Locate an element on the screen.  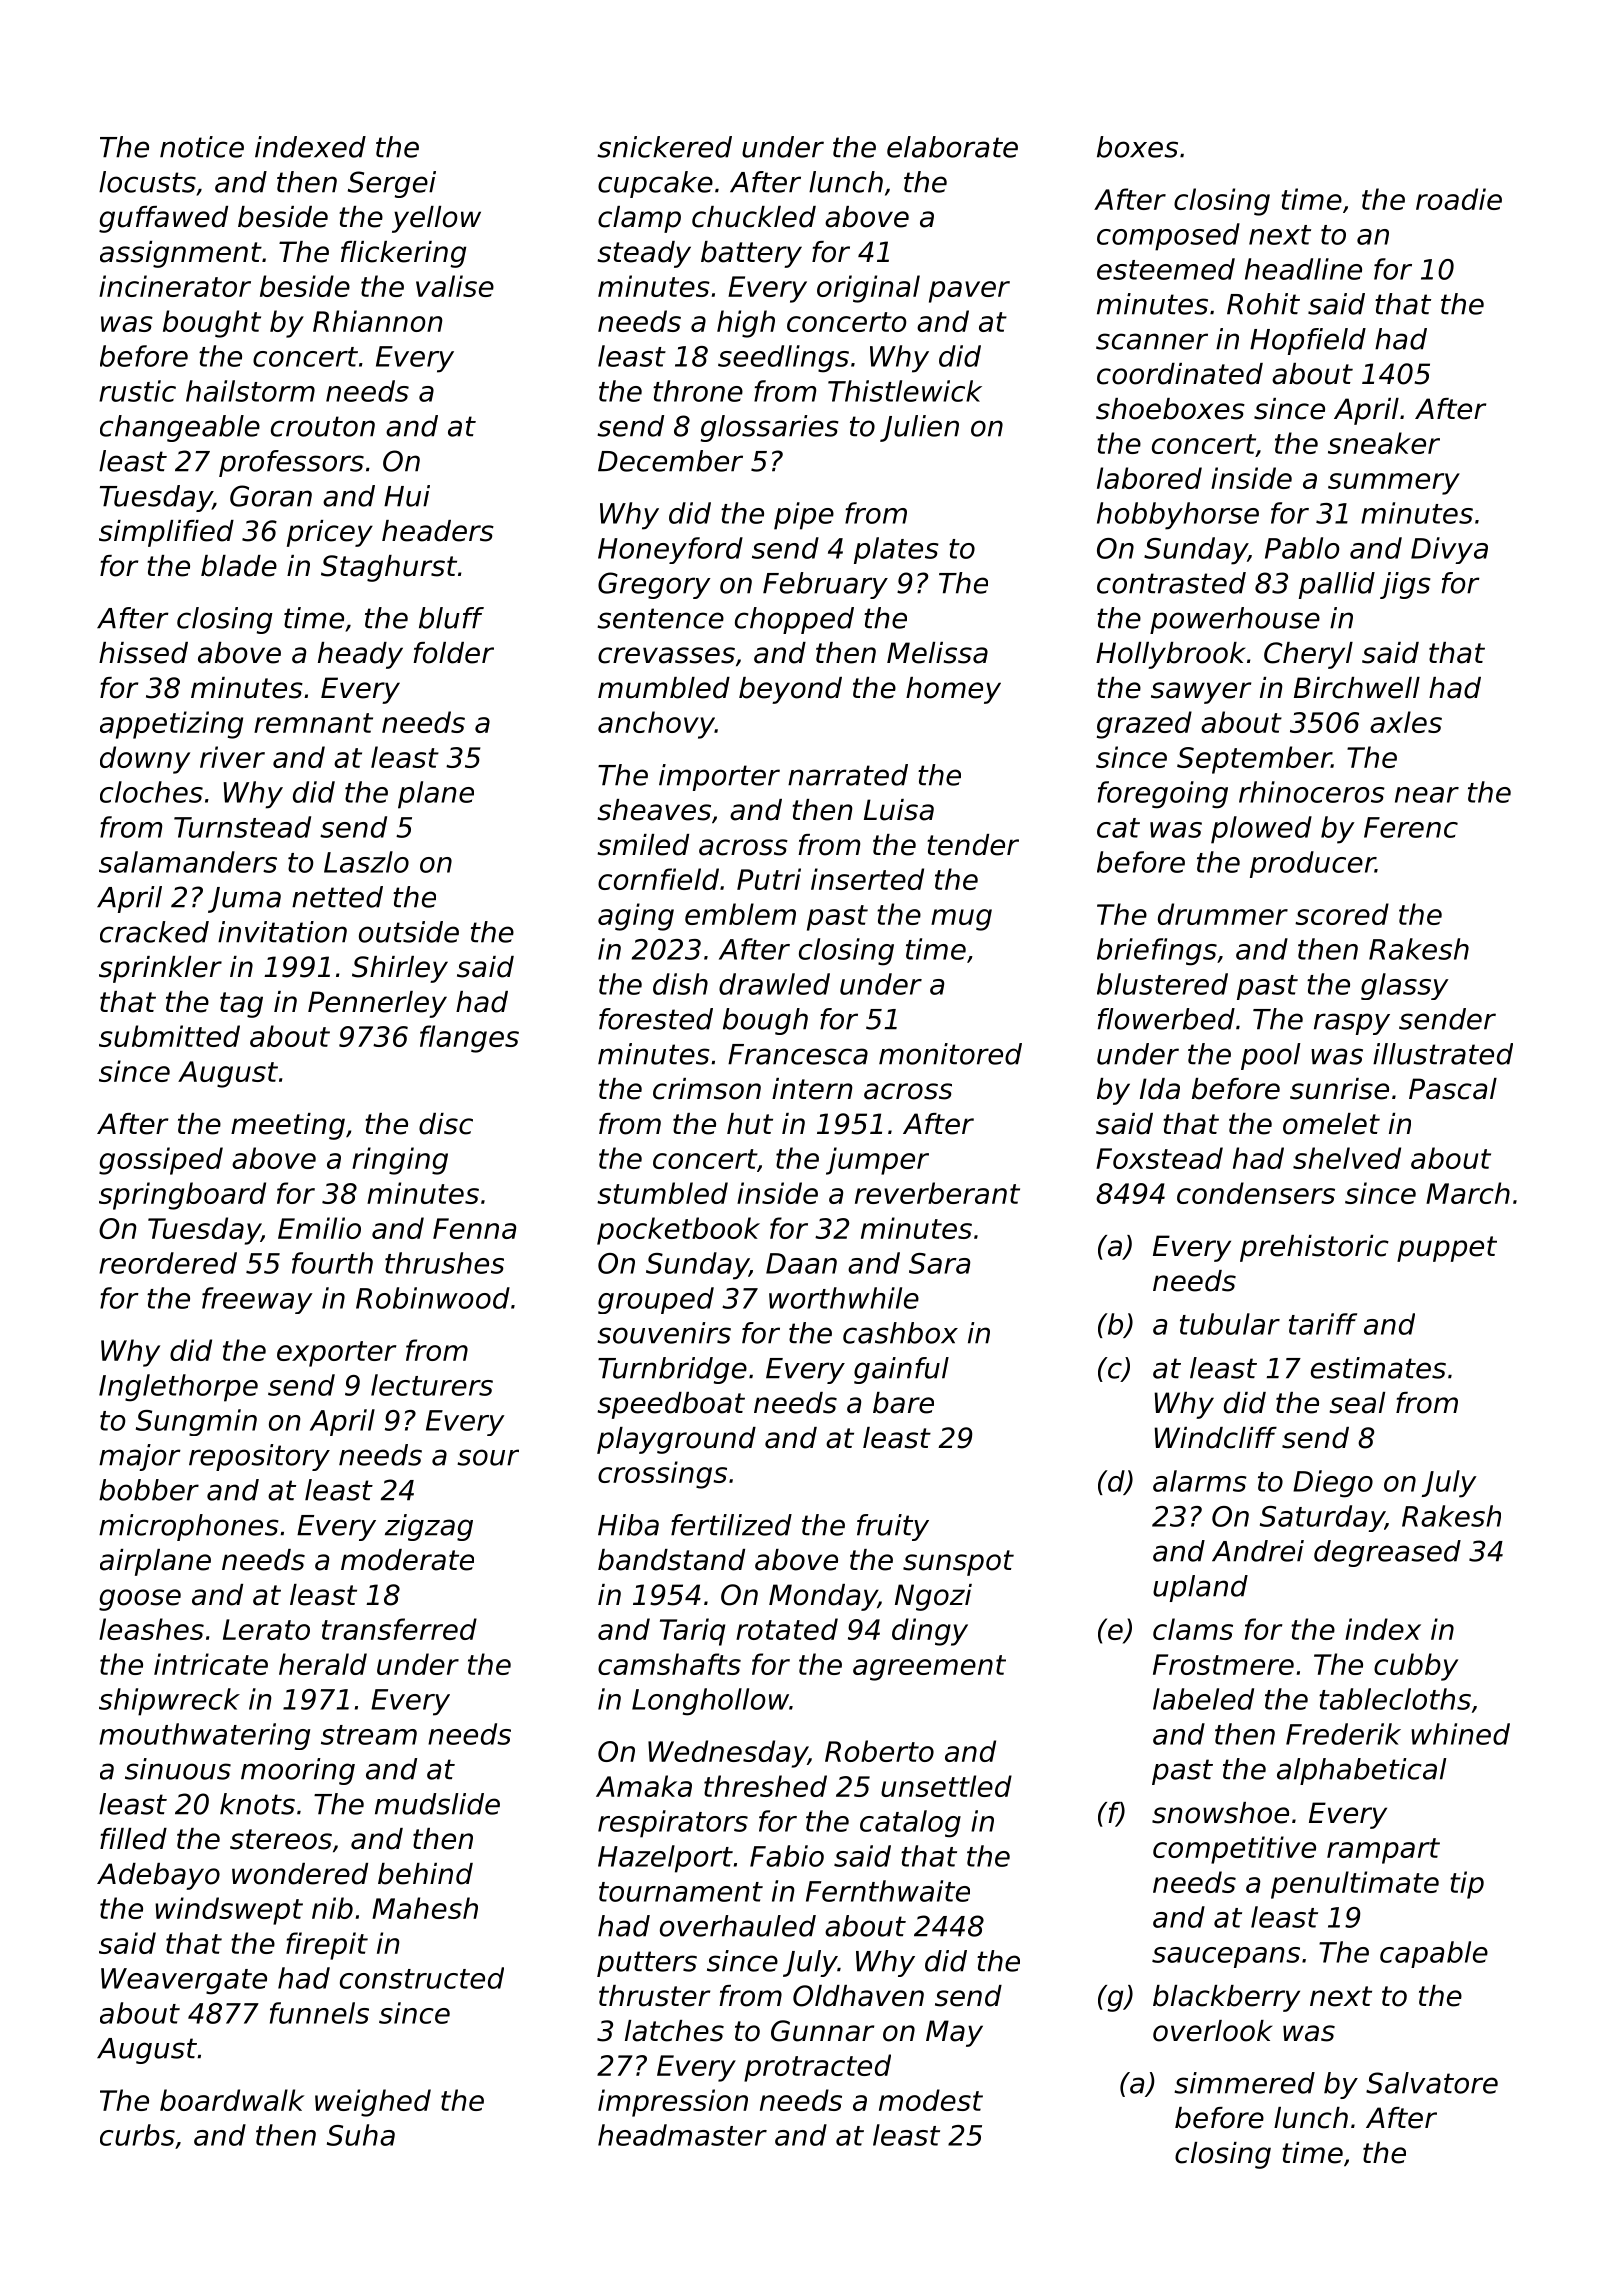
constructed is located at coordinates (422, 1978).
